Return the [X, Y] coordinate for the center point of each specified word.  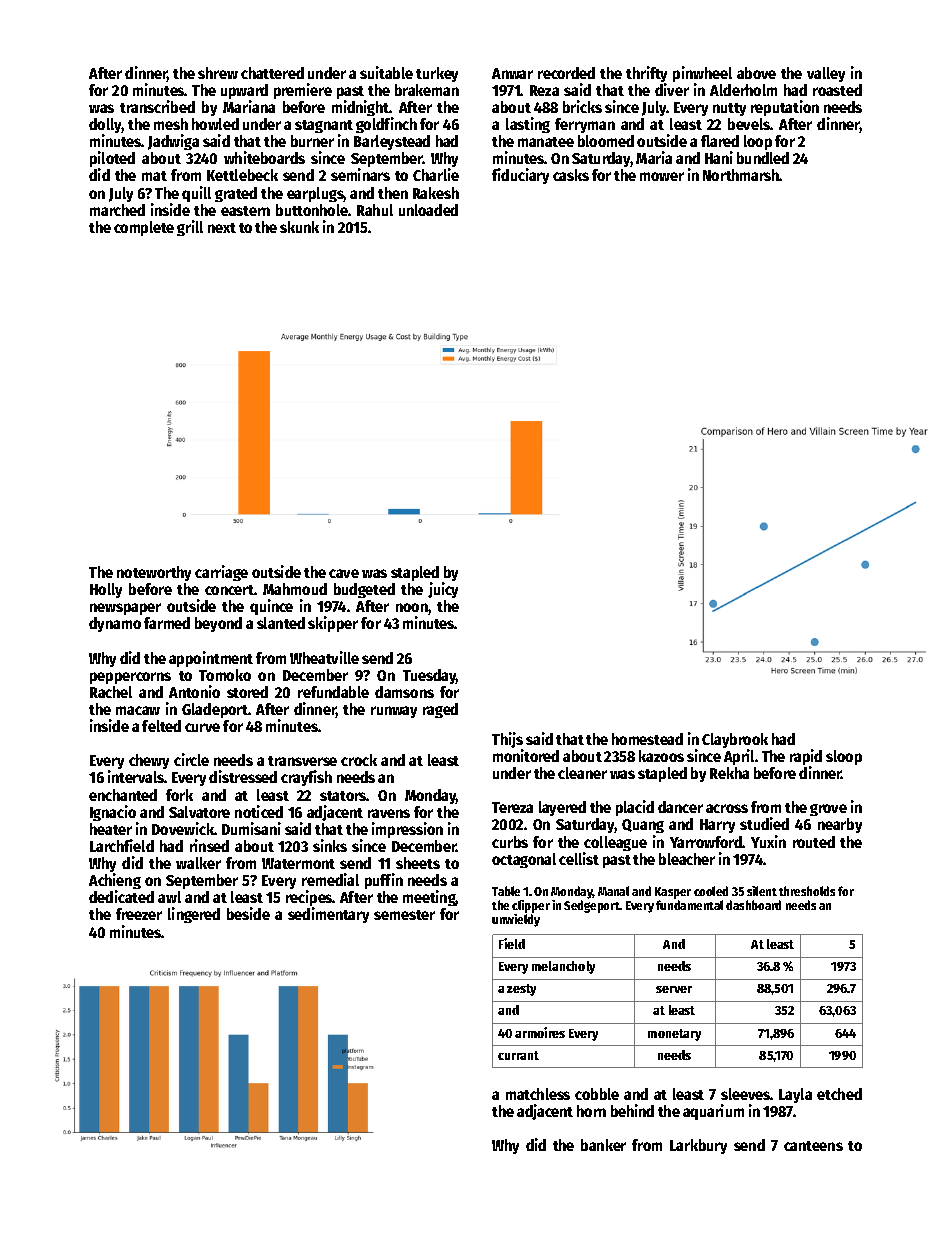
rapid [806, 757]
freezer [139, 914]
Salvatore [199, 812]
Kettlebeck [242, 175]
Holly [106, 590]
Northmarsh [741, 175]
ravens [389, 813]
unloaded [428, 210]
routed [814, 842]
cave [344, 573]
